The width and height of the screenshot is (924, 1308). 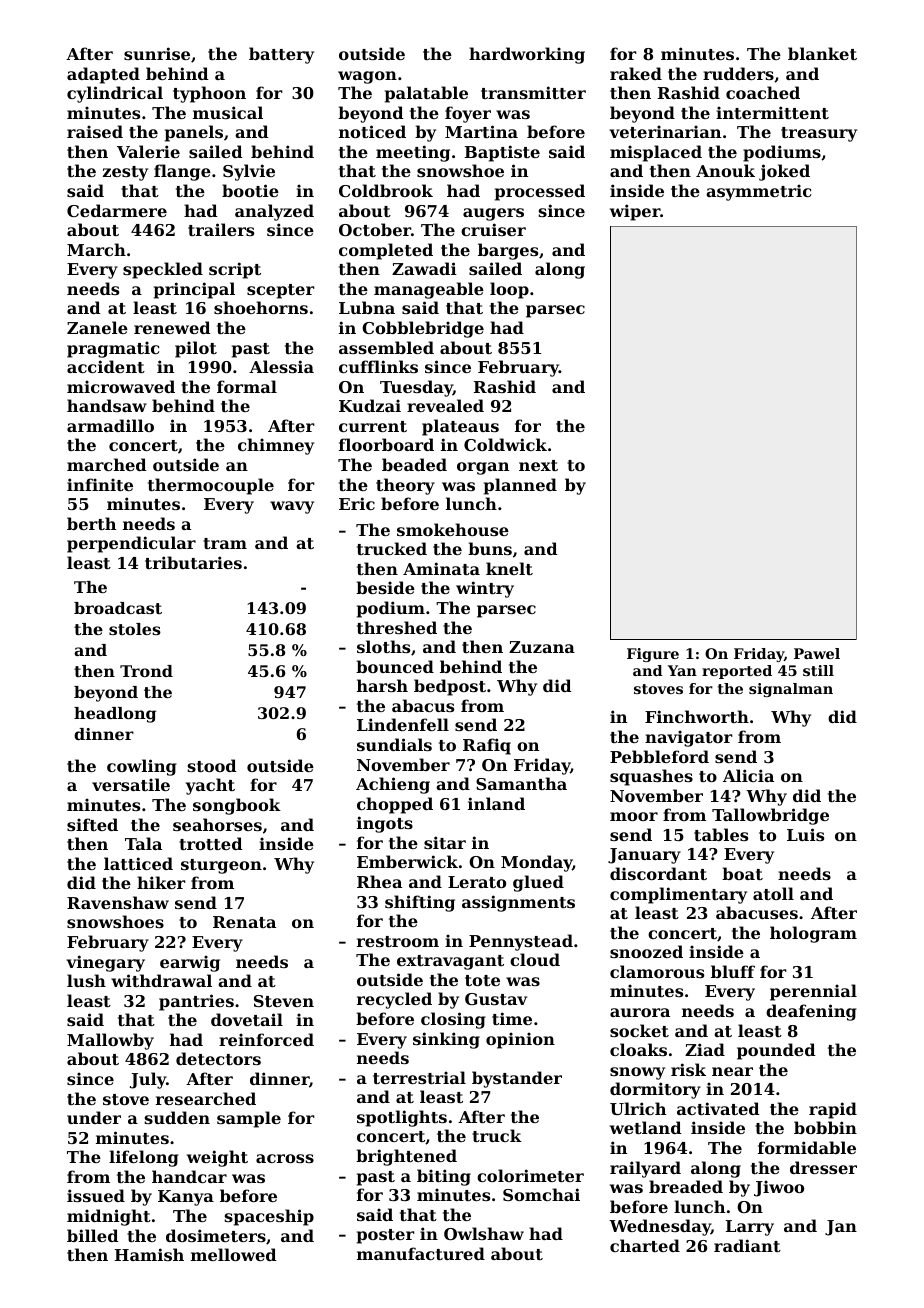 What do you see at coordinates (234, 1254) in the screenshot?
I see `mellowed` at bounding box center [234, 1254].
